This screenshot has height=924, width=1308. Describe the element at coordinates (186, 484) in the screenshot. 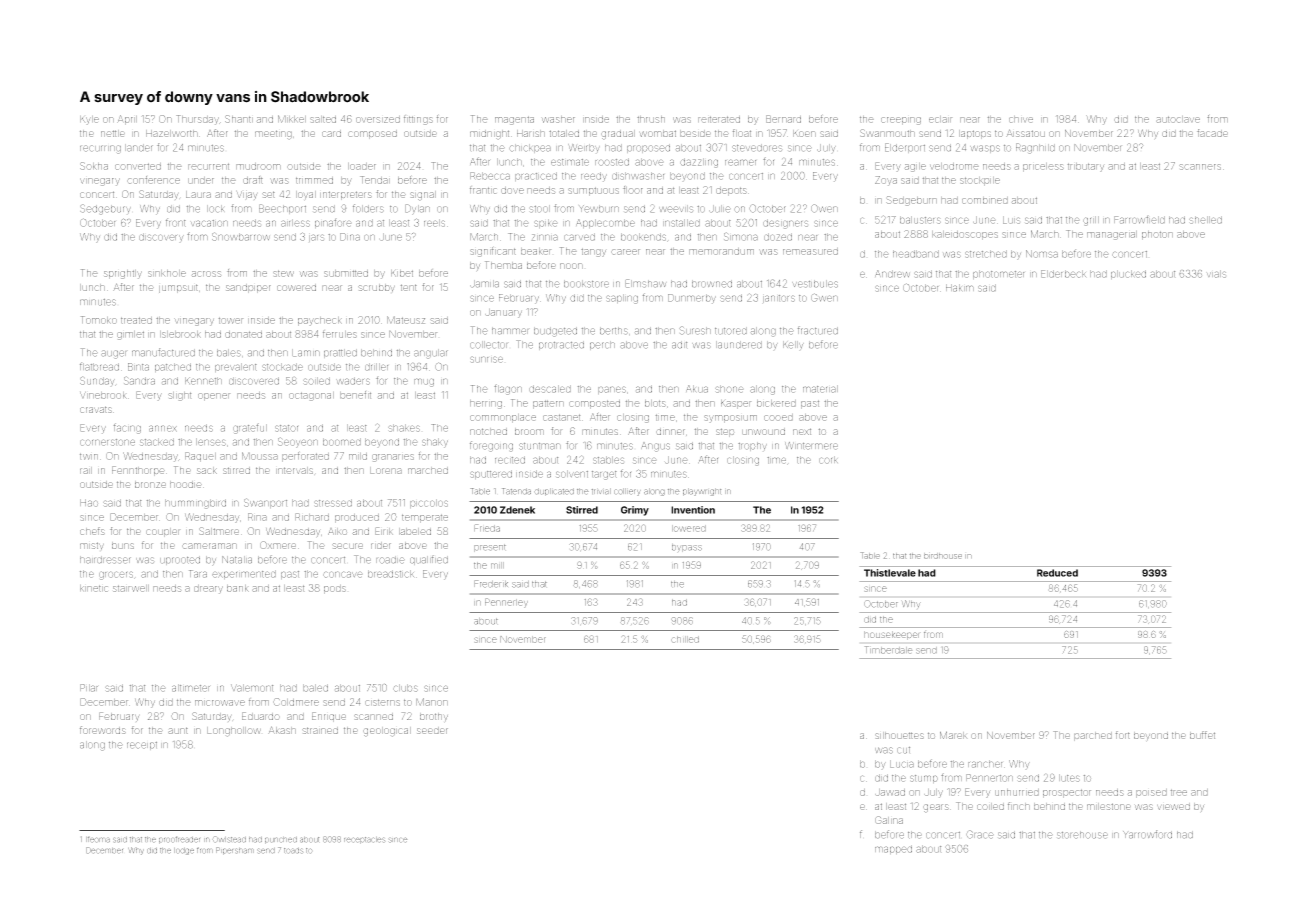

I see `hoodie` at that location.
